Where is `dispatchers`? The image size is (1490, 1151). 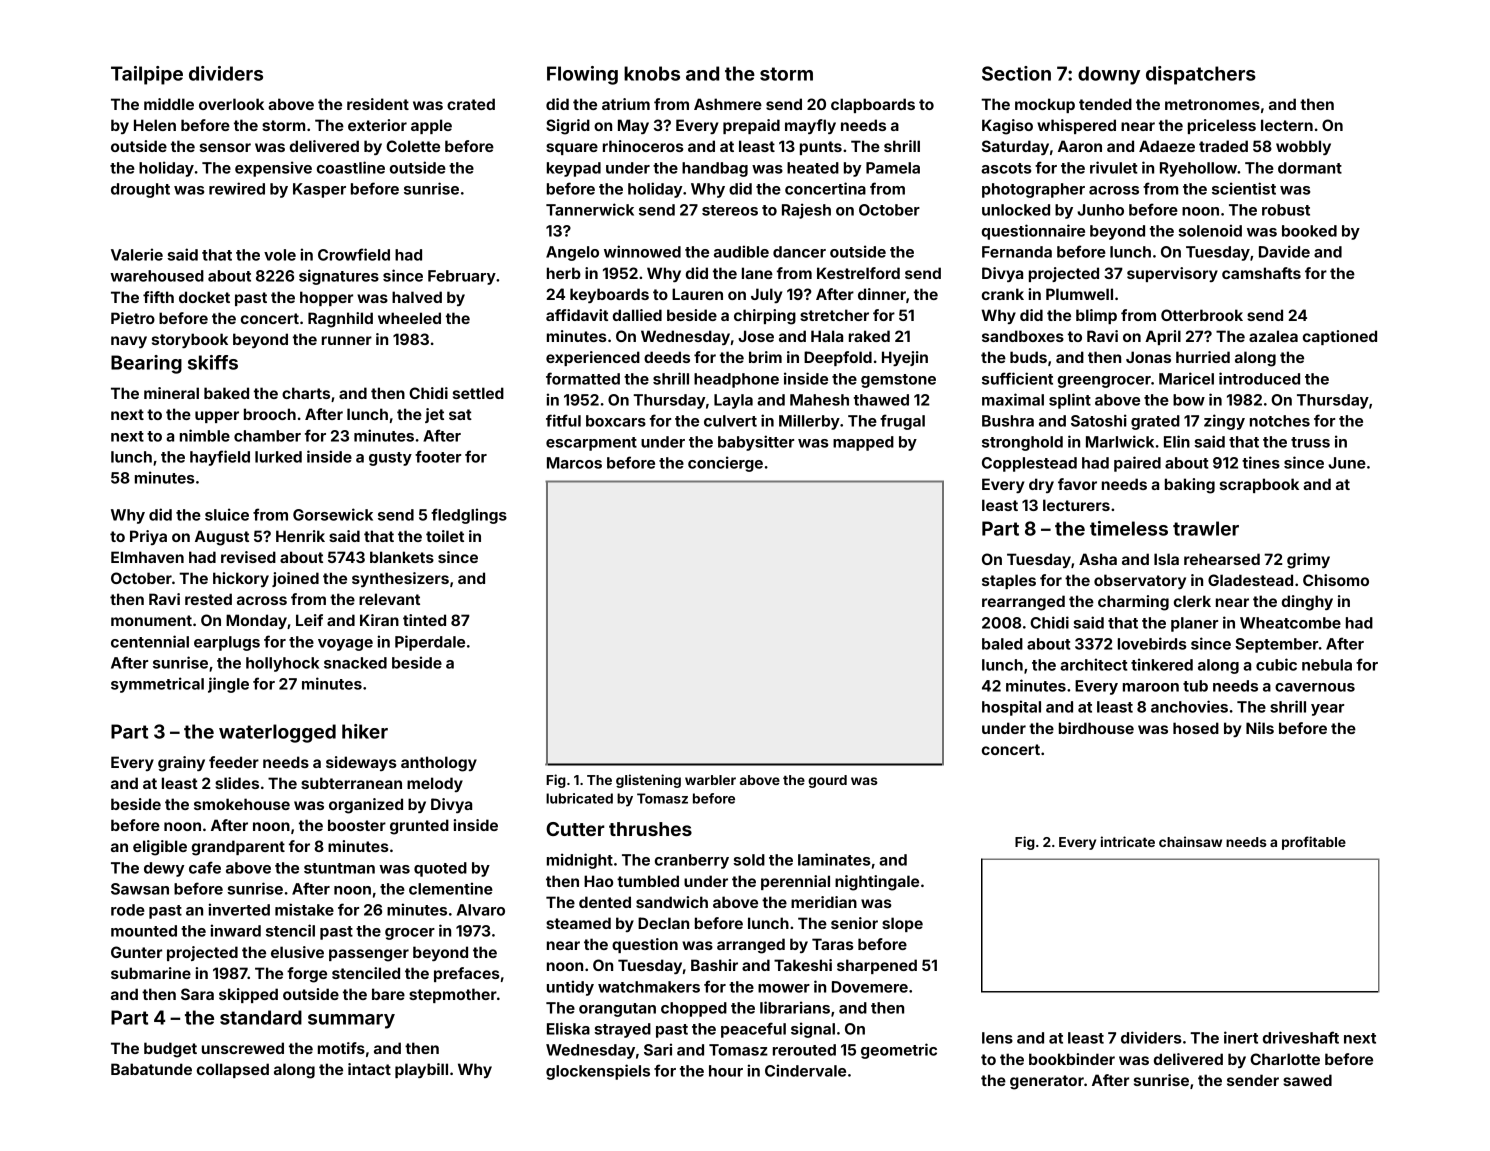 dispatchers is located at coordinates (1201, 75).
